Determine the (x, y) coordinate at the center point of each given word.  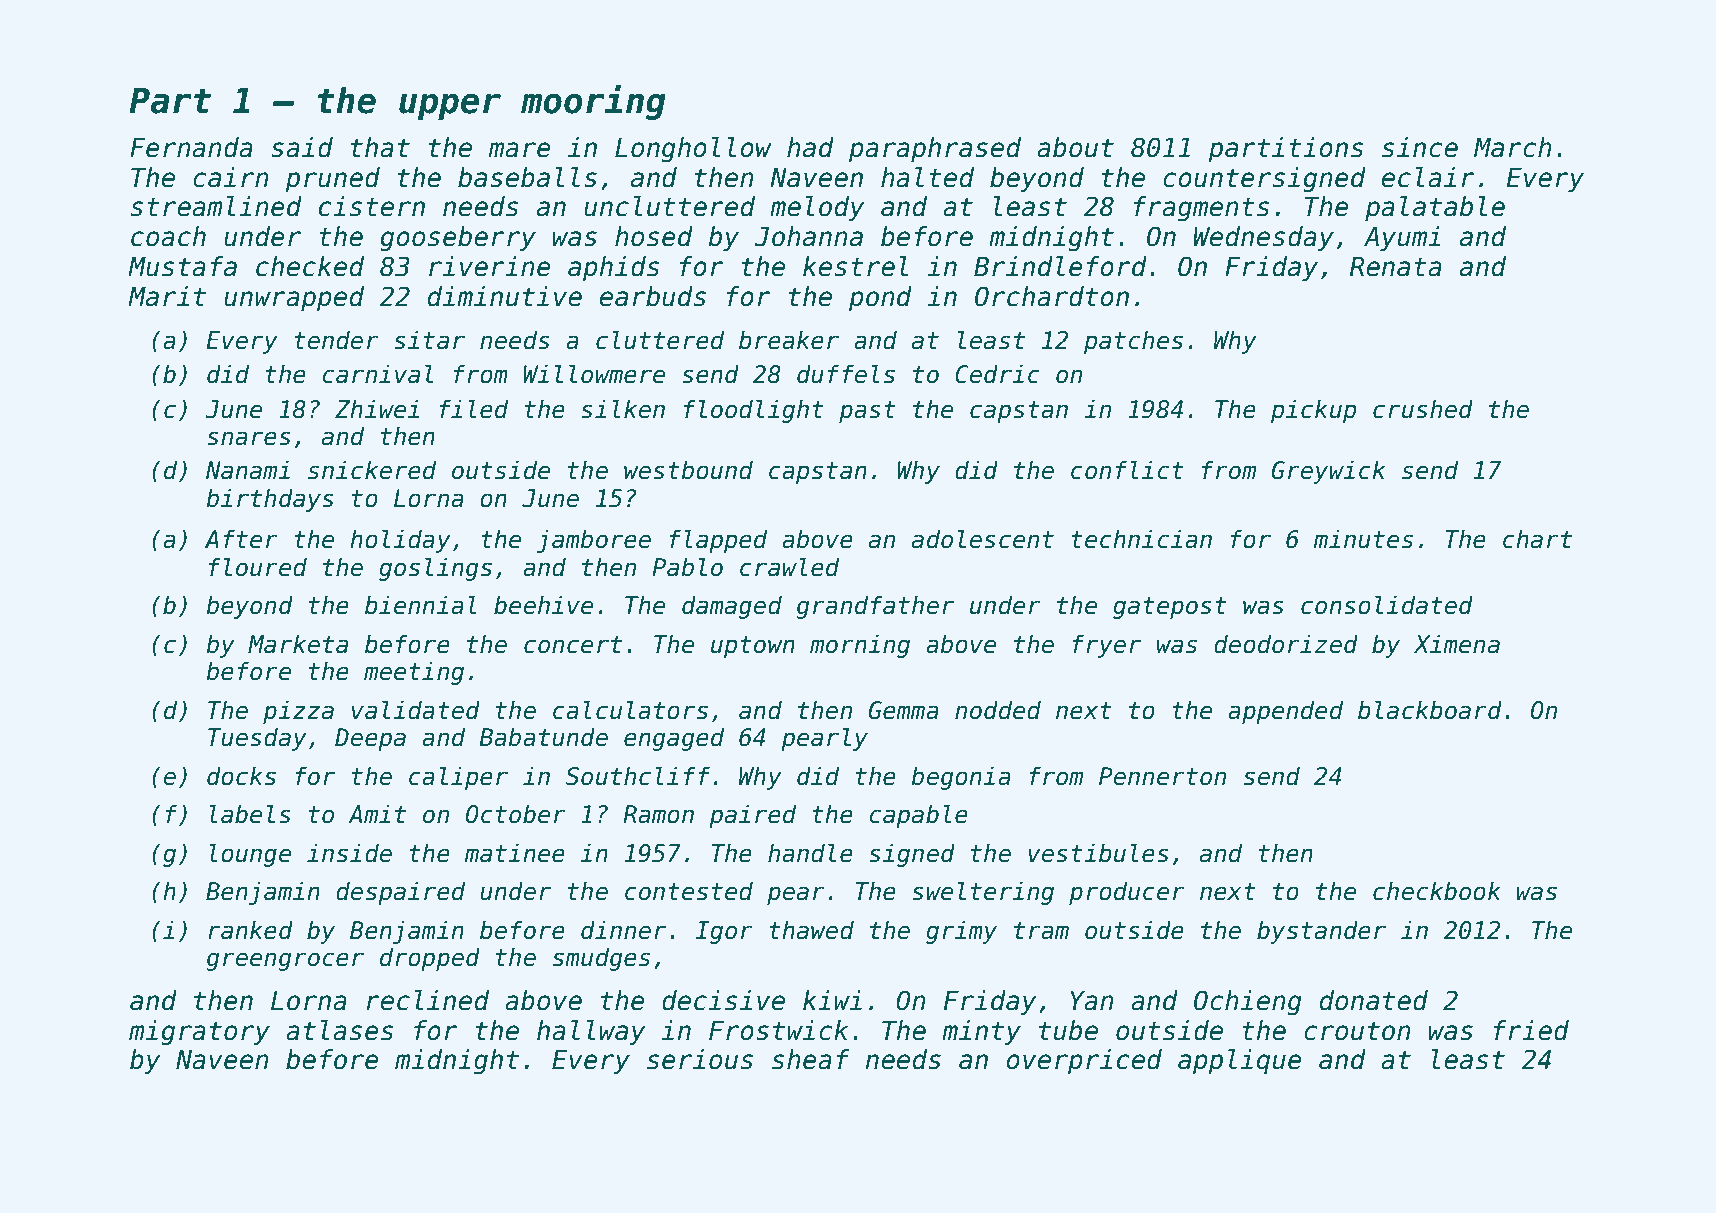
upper (450, 106)
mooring (593, 102)
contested (689, 891)
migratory (199, 1033)
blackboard (1430, 710)
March (1513, 147)
